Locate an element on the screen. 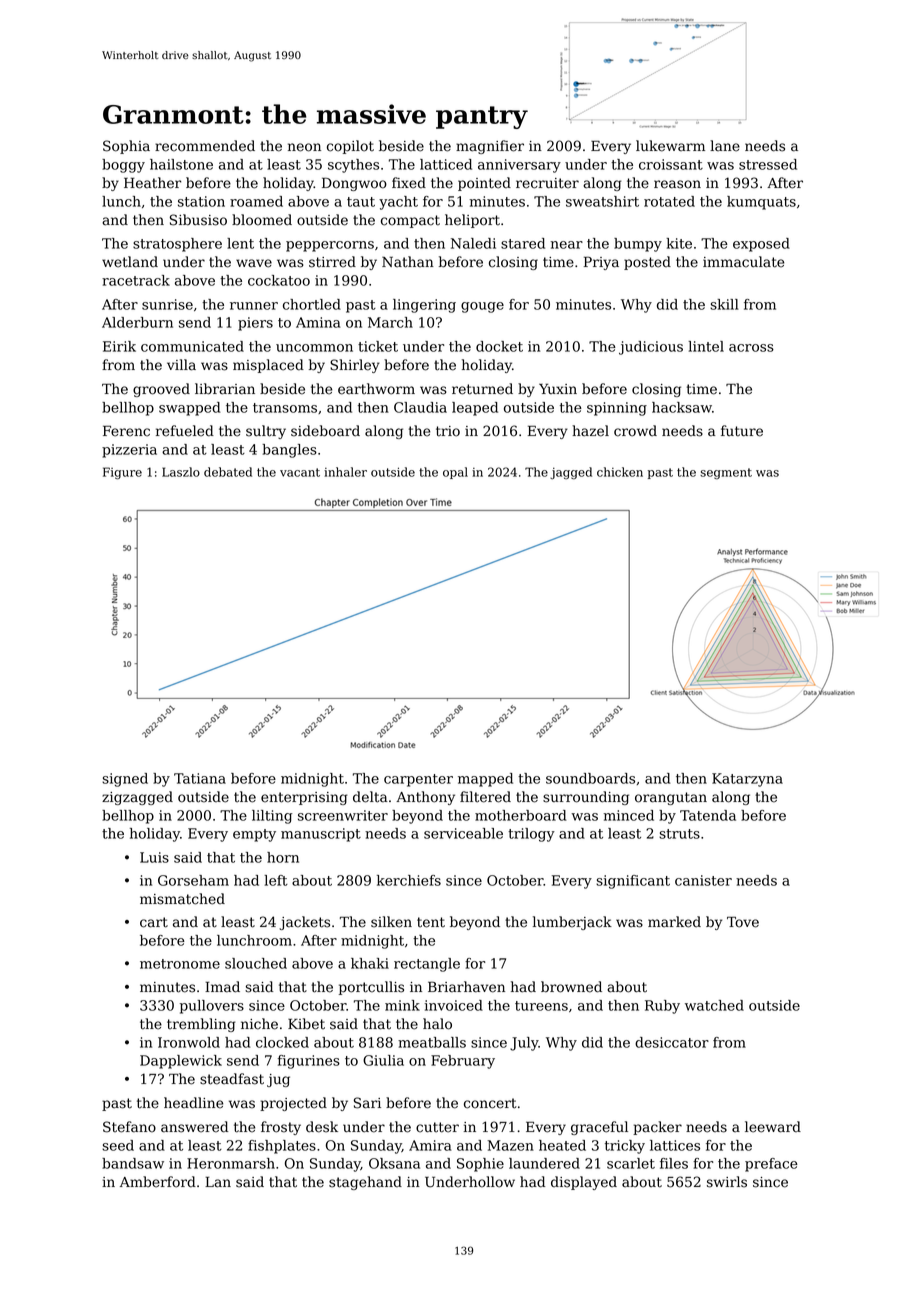  carpenter is located at coordinates (418, 780).
